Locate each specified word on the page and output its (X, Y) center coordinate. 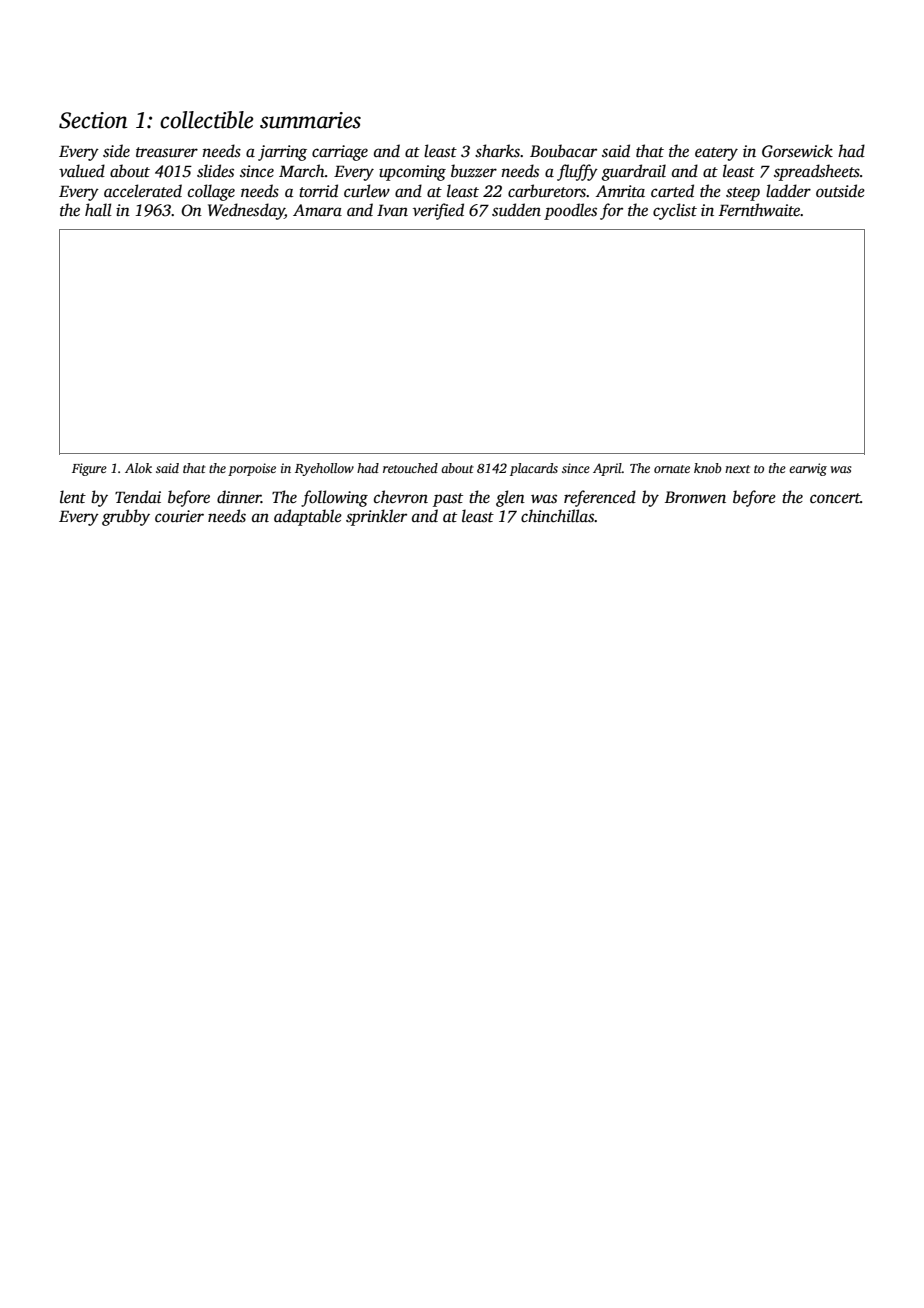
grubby (126, 517)
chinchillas (557, 516)
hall (98, 210)
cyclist (675, 211)
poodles (570, 211)
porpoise (252, 469)
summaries (310, 120)
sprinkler (376, 517)
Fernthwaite (759, 210)
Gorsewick (797, 151)
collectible (206, 120)
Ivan (392, 210)
